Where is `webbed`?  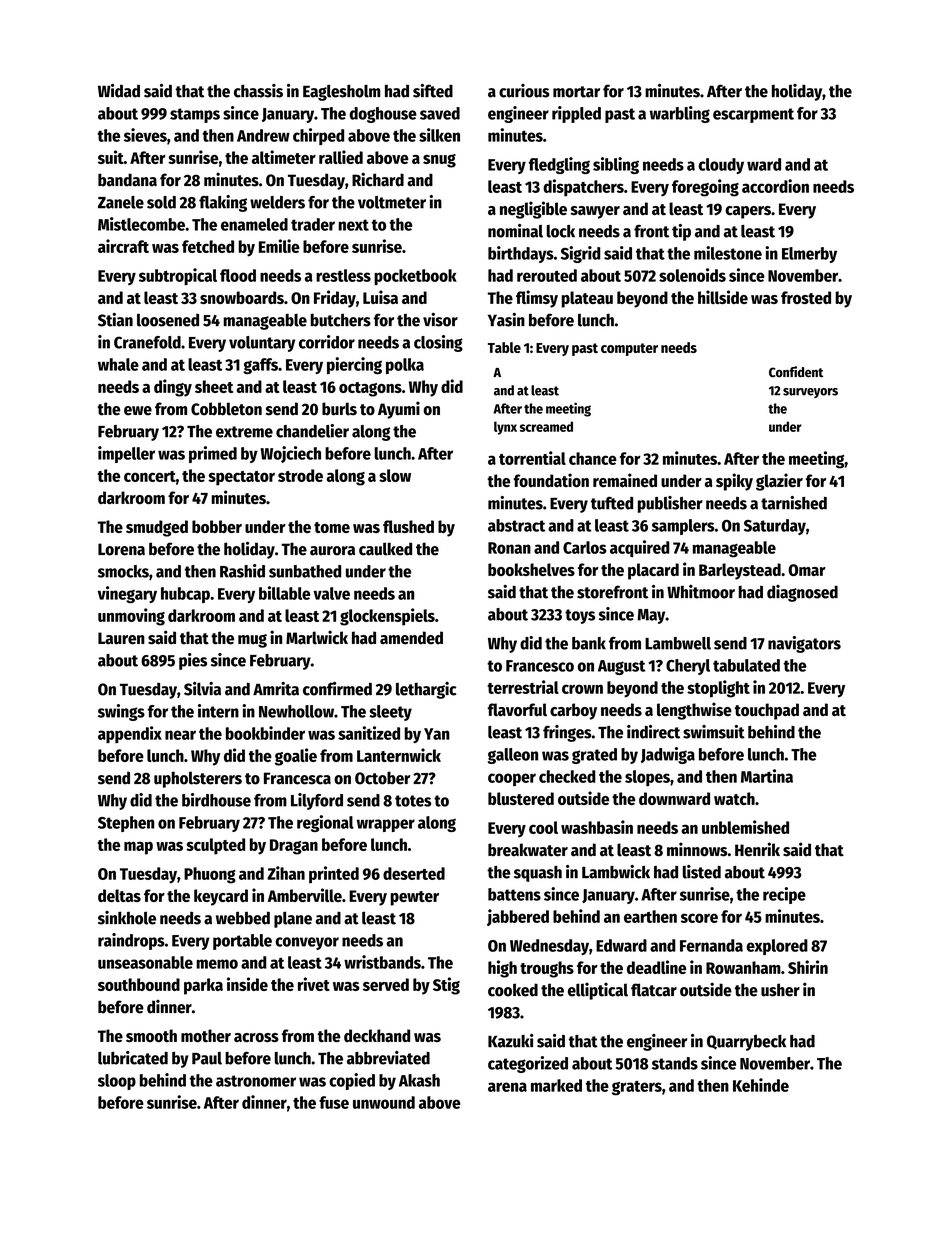
webbed is located at coordinates (243, 918).
